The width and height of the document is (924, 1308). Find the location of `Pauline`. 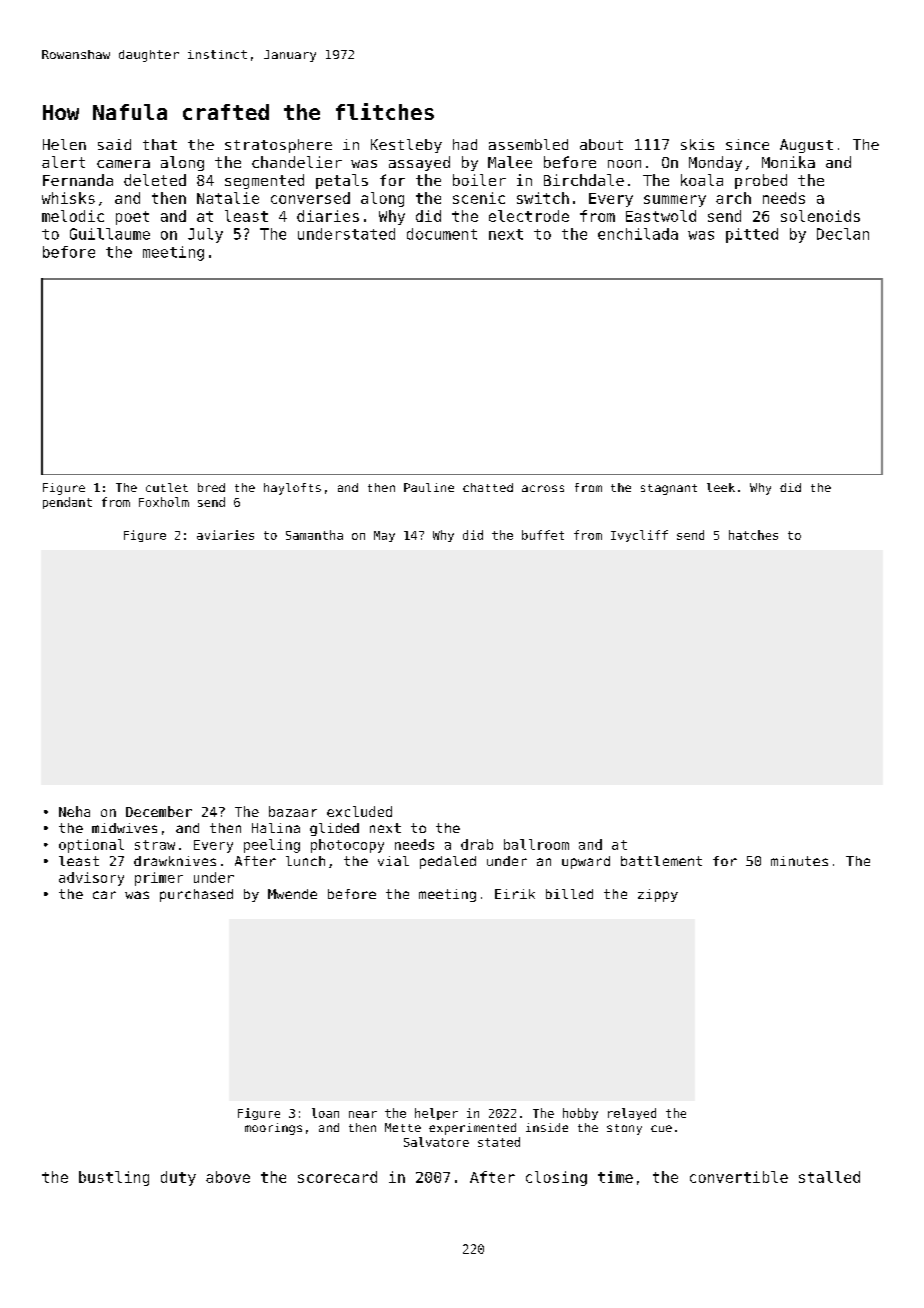

Pauline is located at coordinates (429, 487).
